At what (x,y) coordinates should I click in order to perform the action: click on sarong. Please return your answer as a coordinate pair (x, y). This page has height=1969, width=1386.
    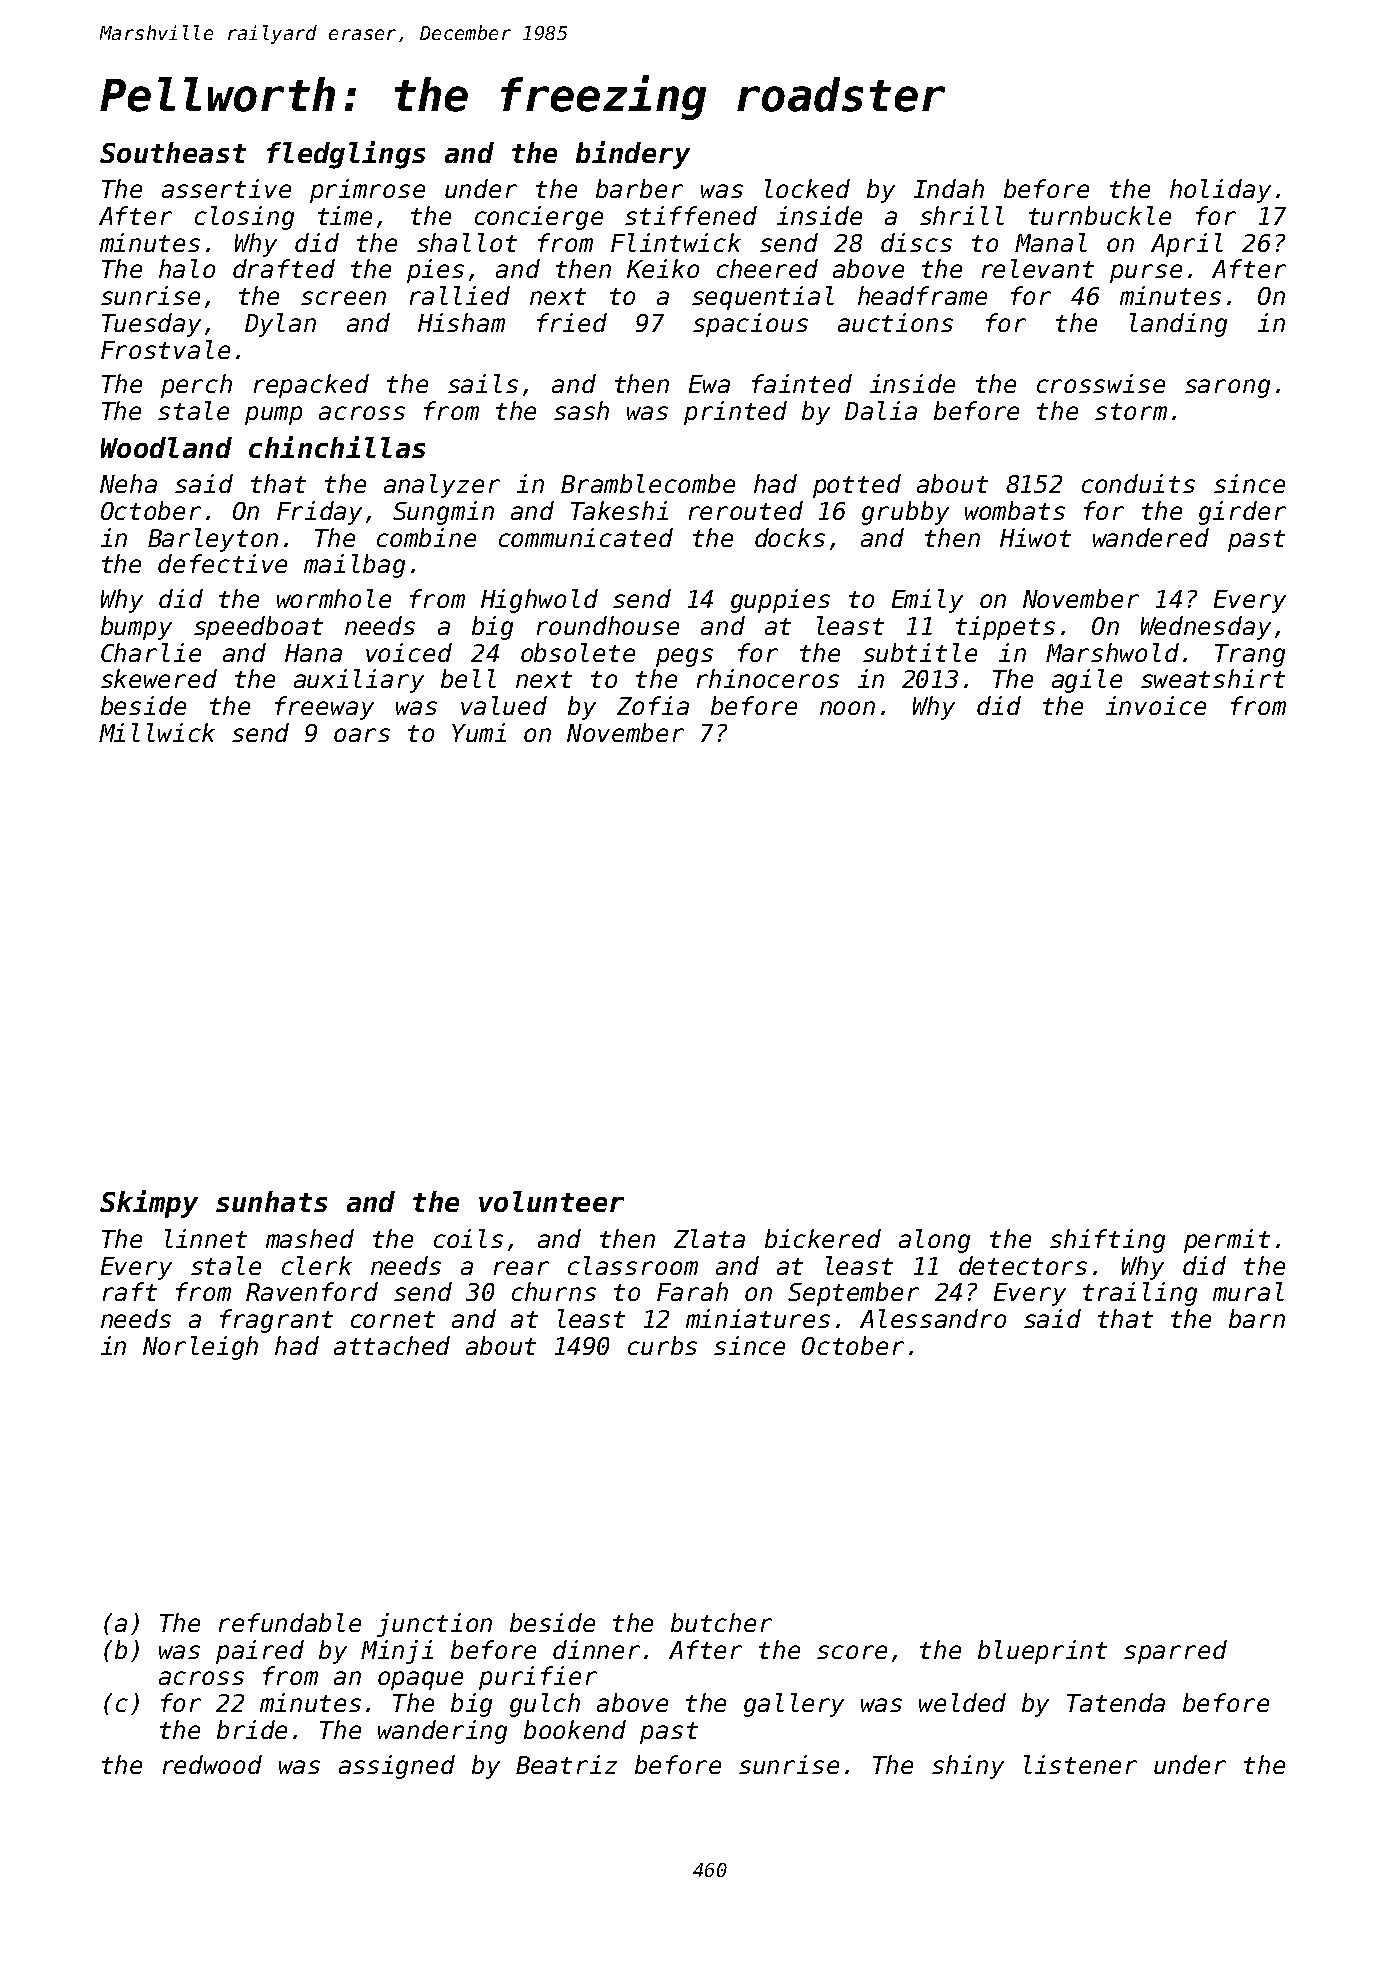
    Looking at the image, I should click on (1227, 388).
